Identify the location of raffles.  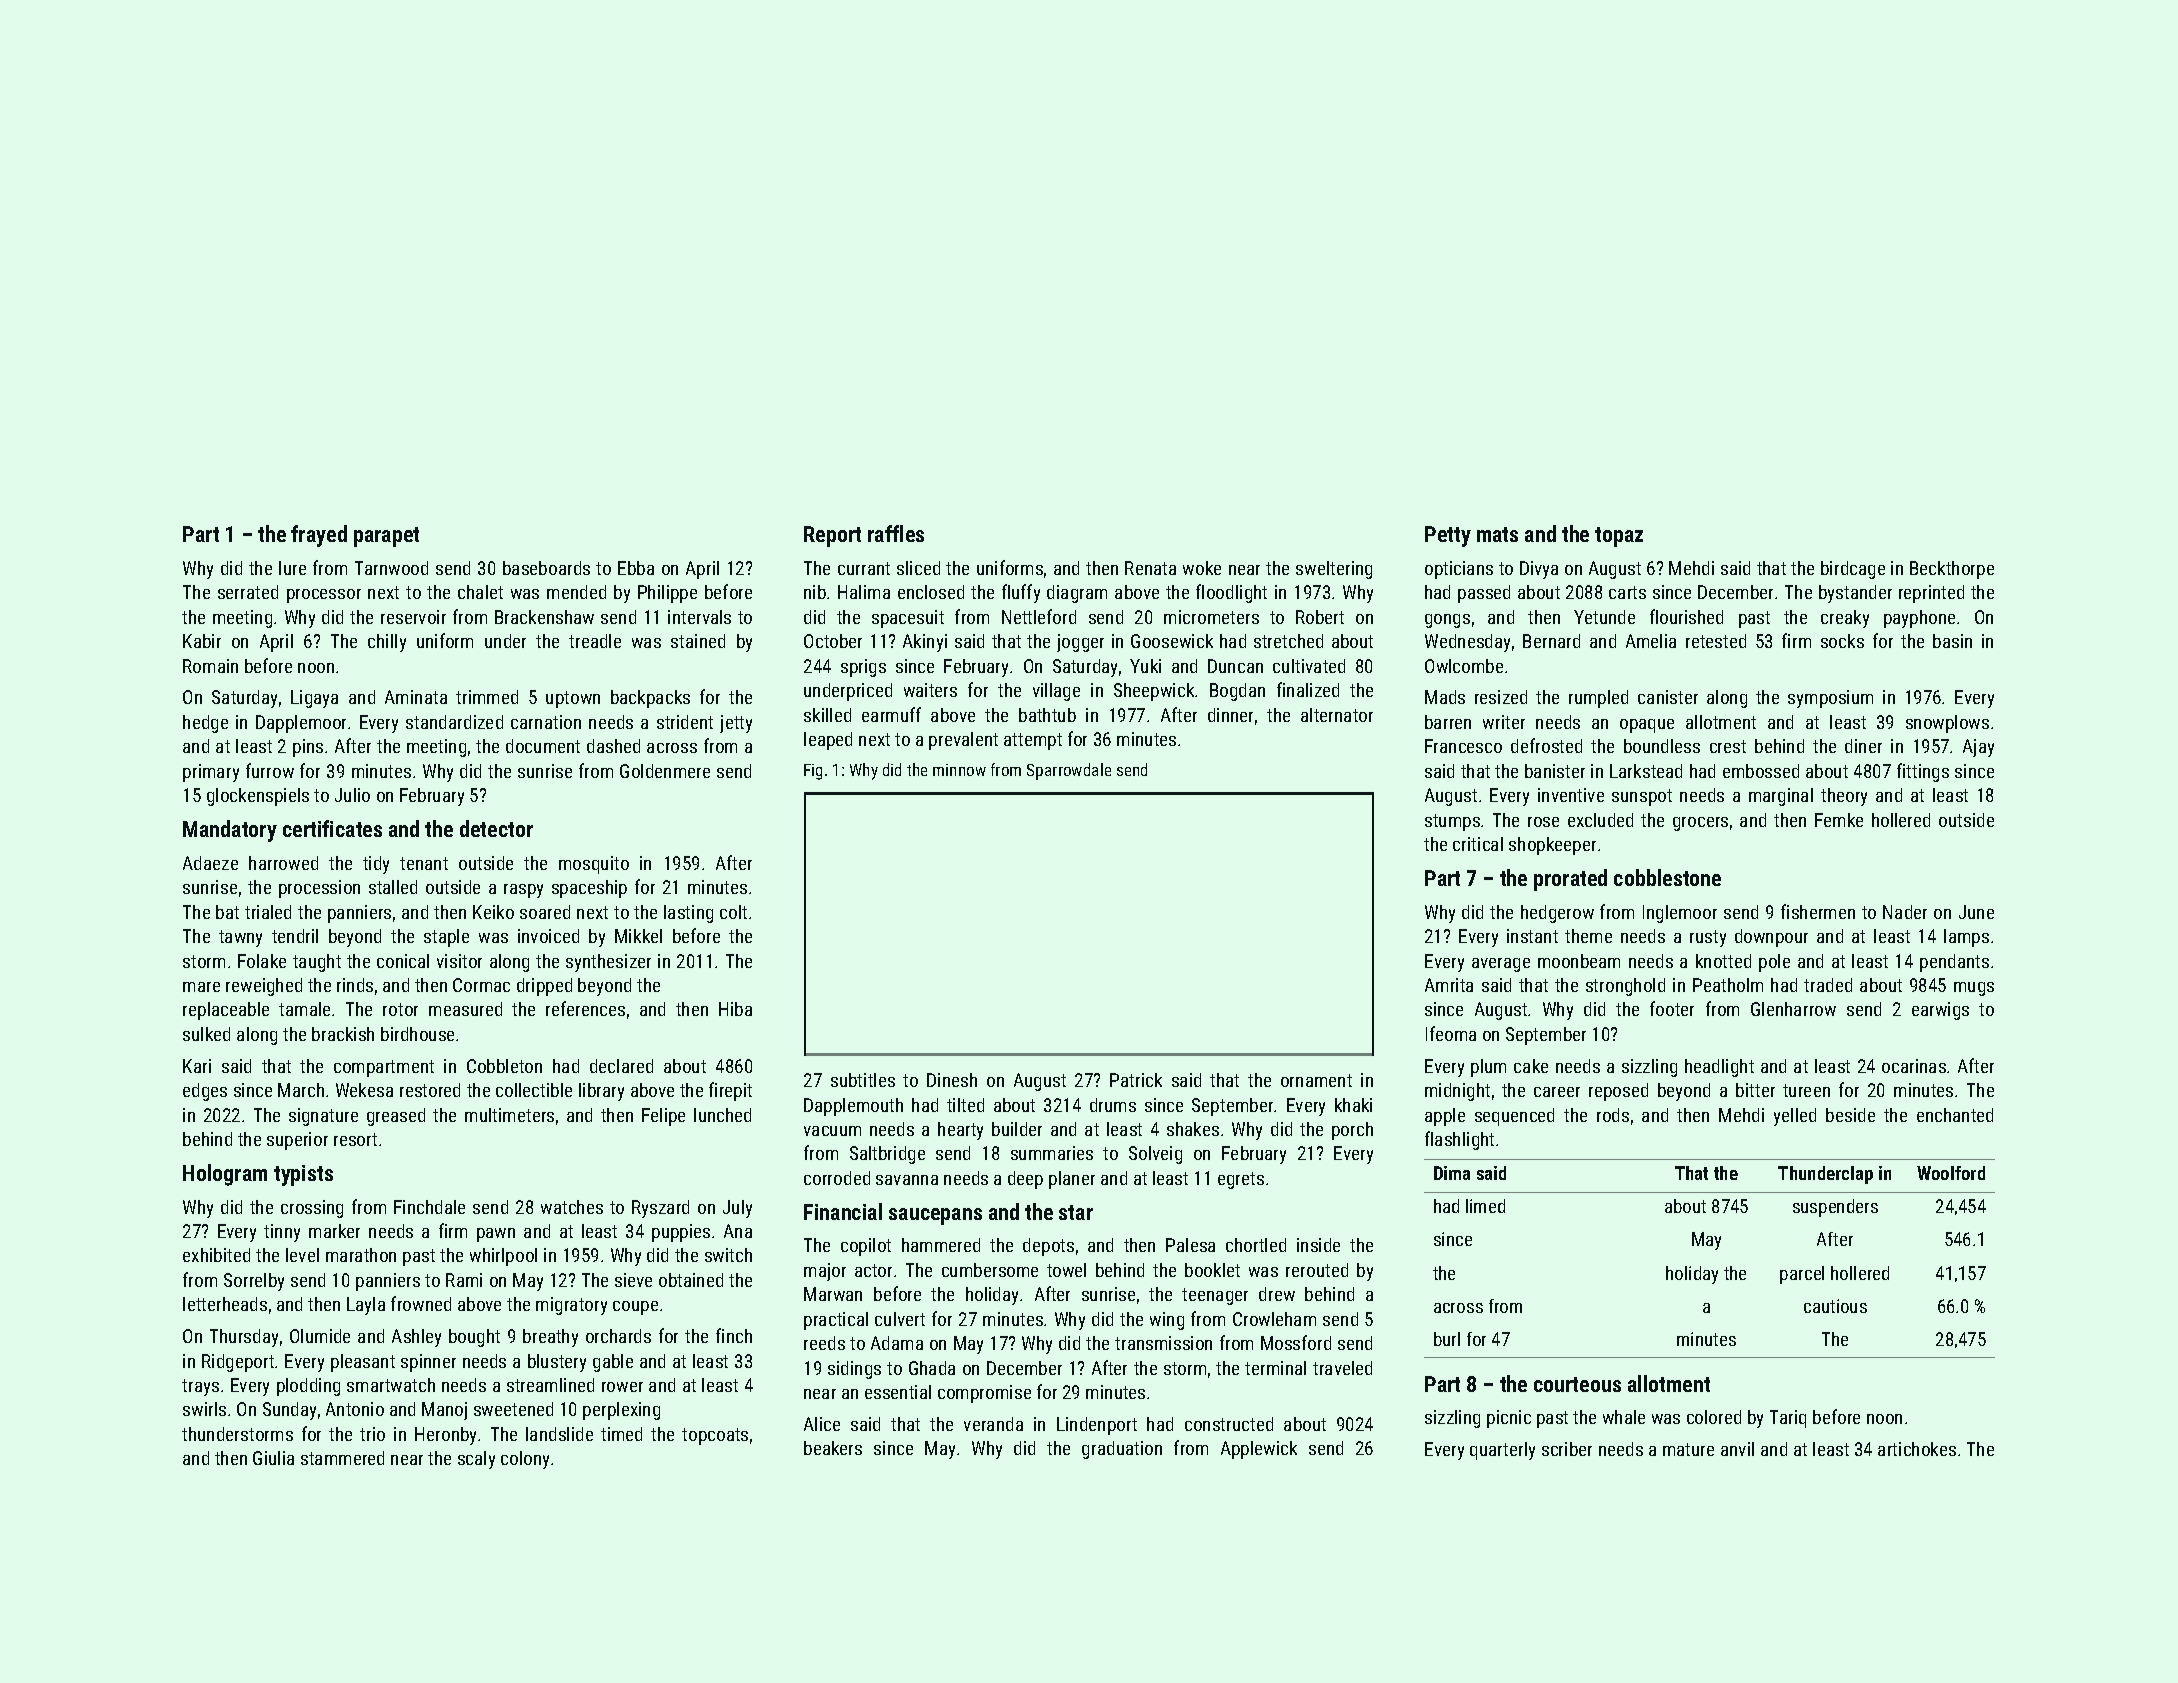
(896, 533).
